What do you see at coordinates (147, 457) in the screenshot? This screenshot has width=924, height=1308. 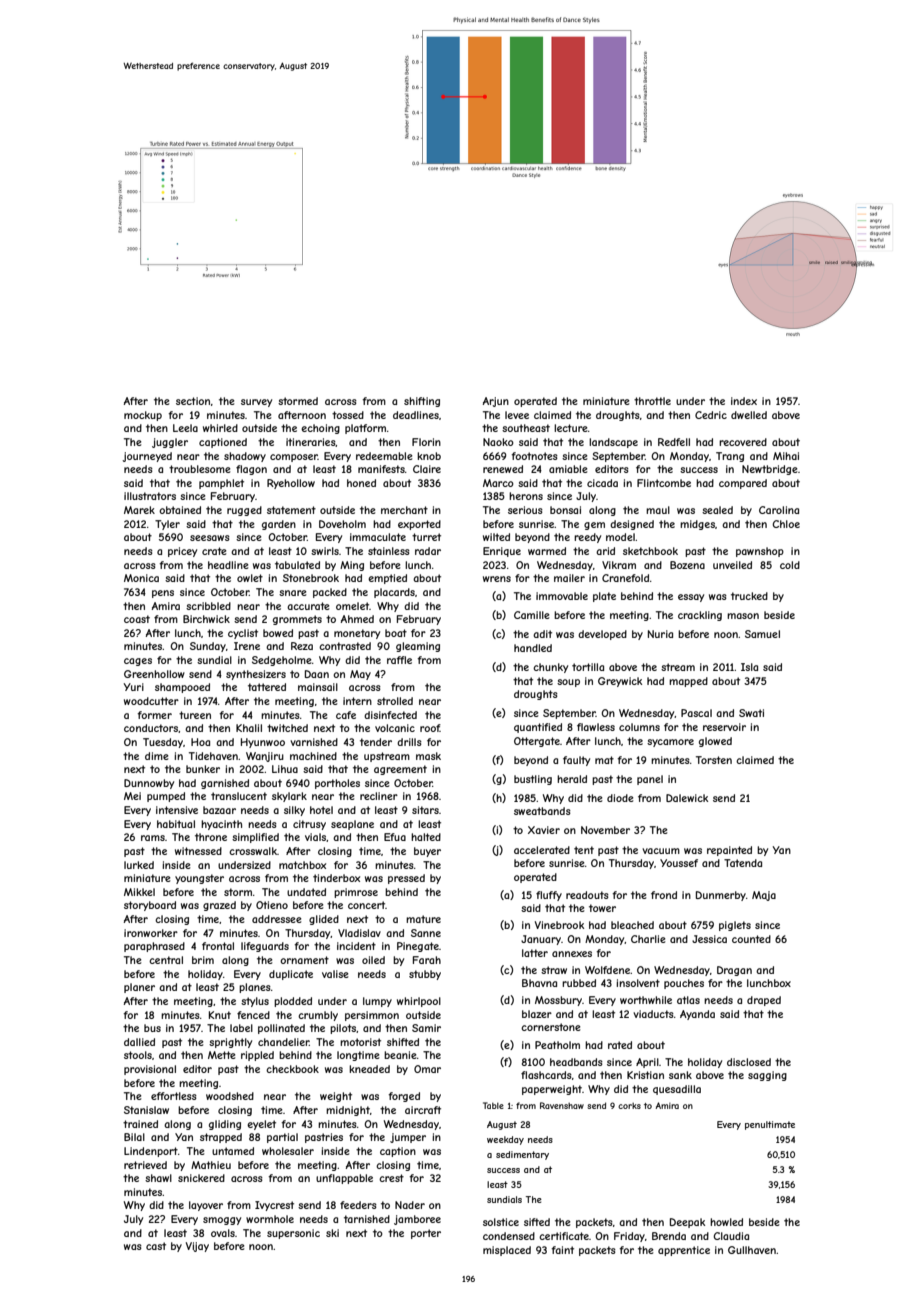 I see `journeyed` at bounding box center [147, 457].
